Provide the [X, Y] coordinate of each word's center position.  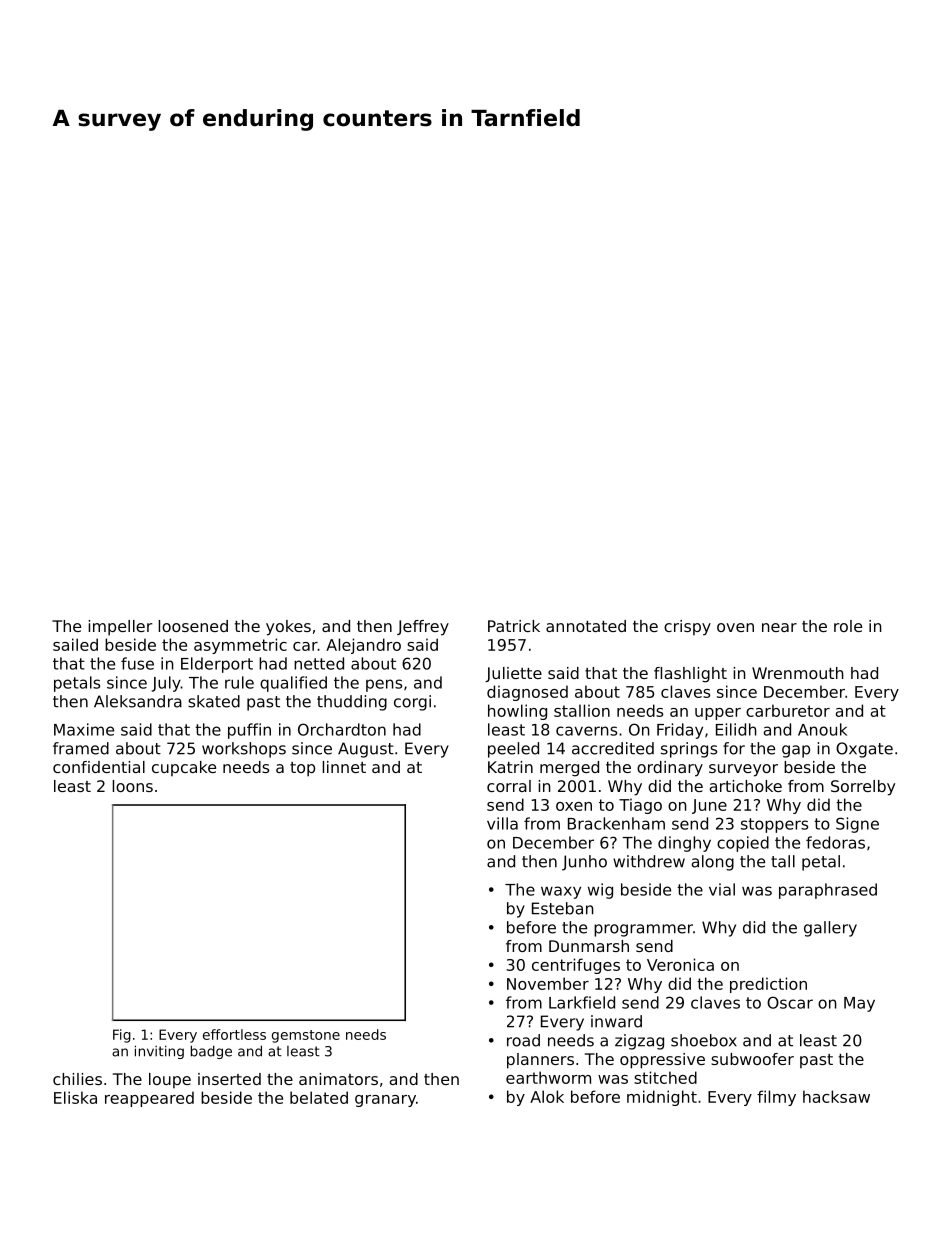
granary [385, 1101]
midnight [662, 1098]
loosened [193, 626]
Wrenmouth [798, 673]
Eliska [75, 1097]
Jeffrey [423, 628]
